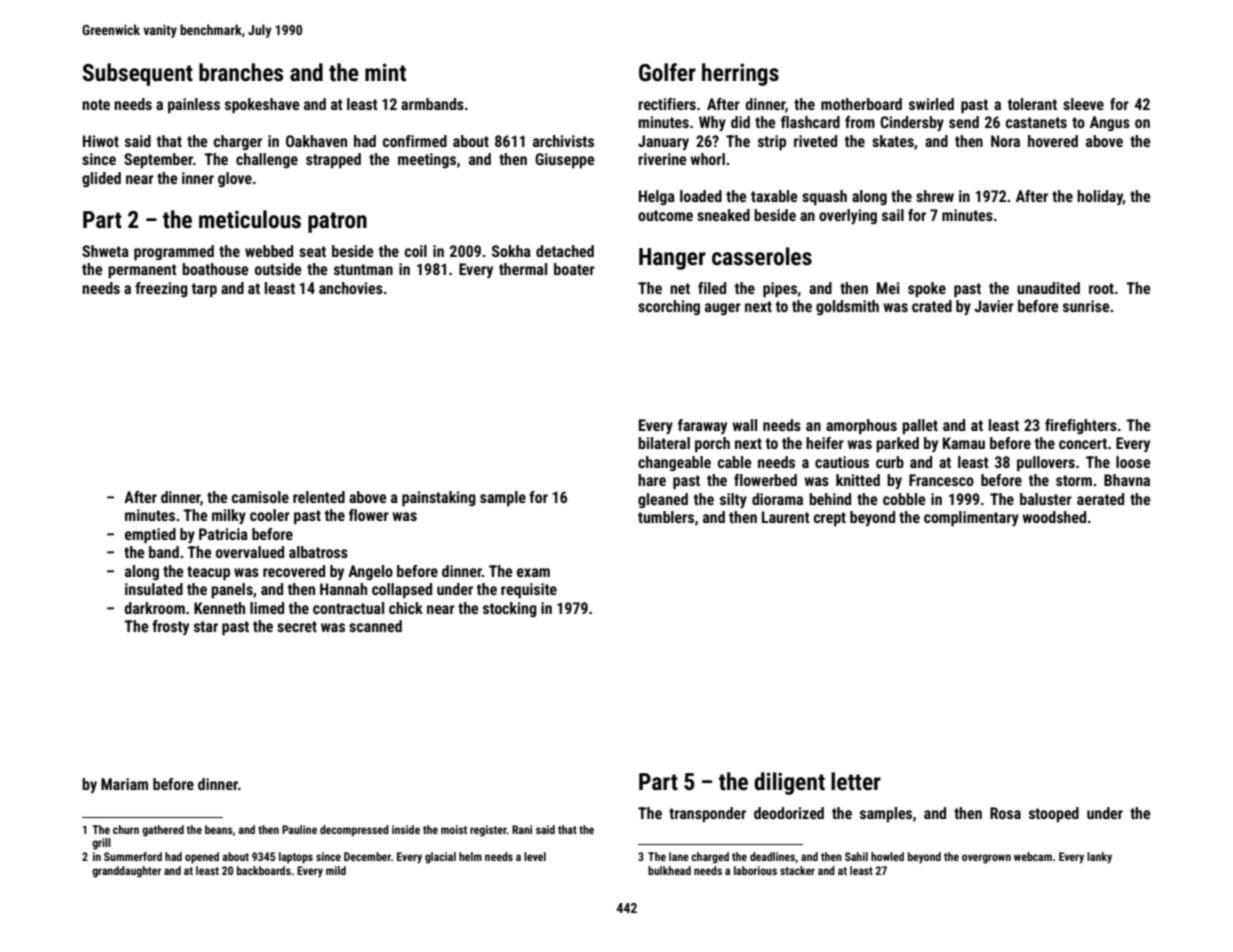 This screenshot has height=952, width=1233. Describe the element at coordinates (856, 781) in the screenshot. I see `letter` at that location.
